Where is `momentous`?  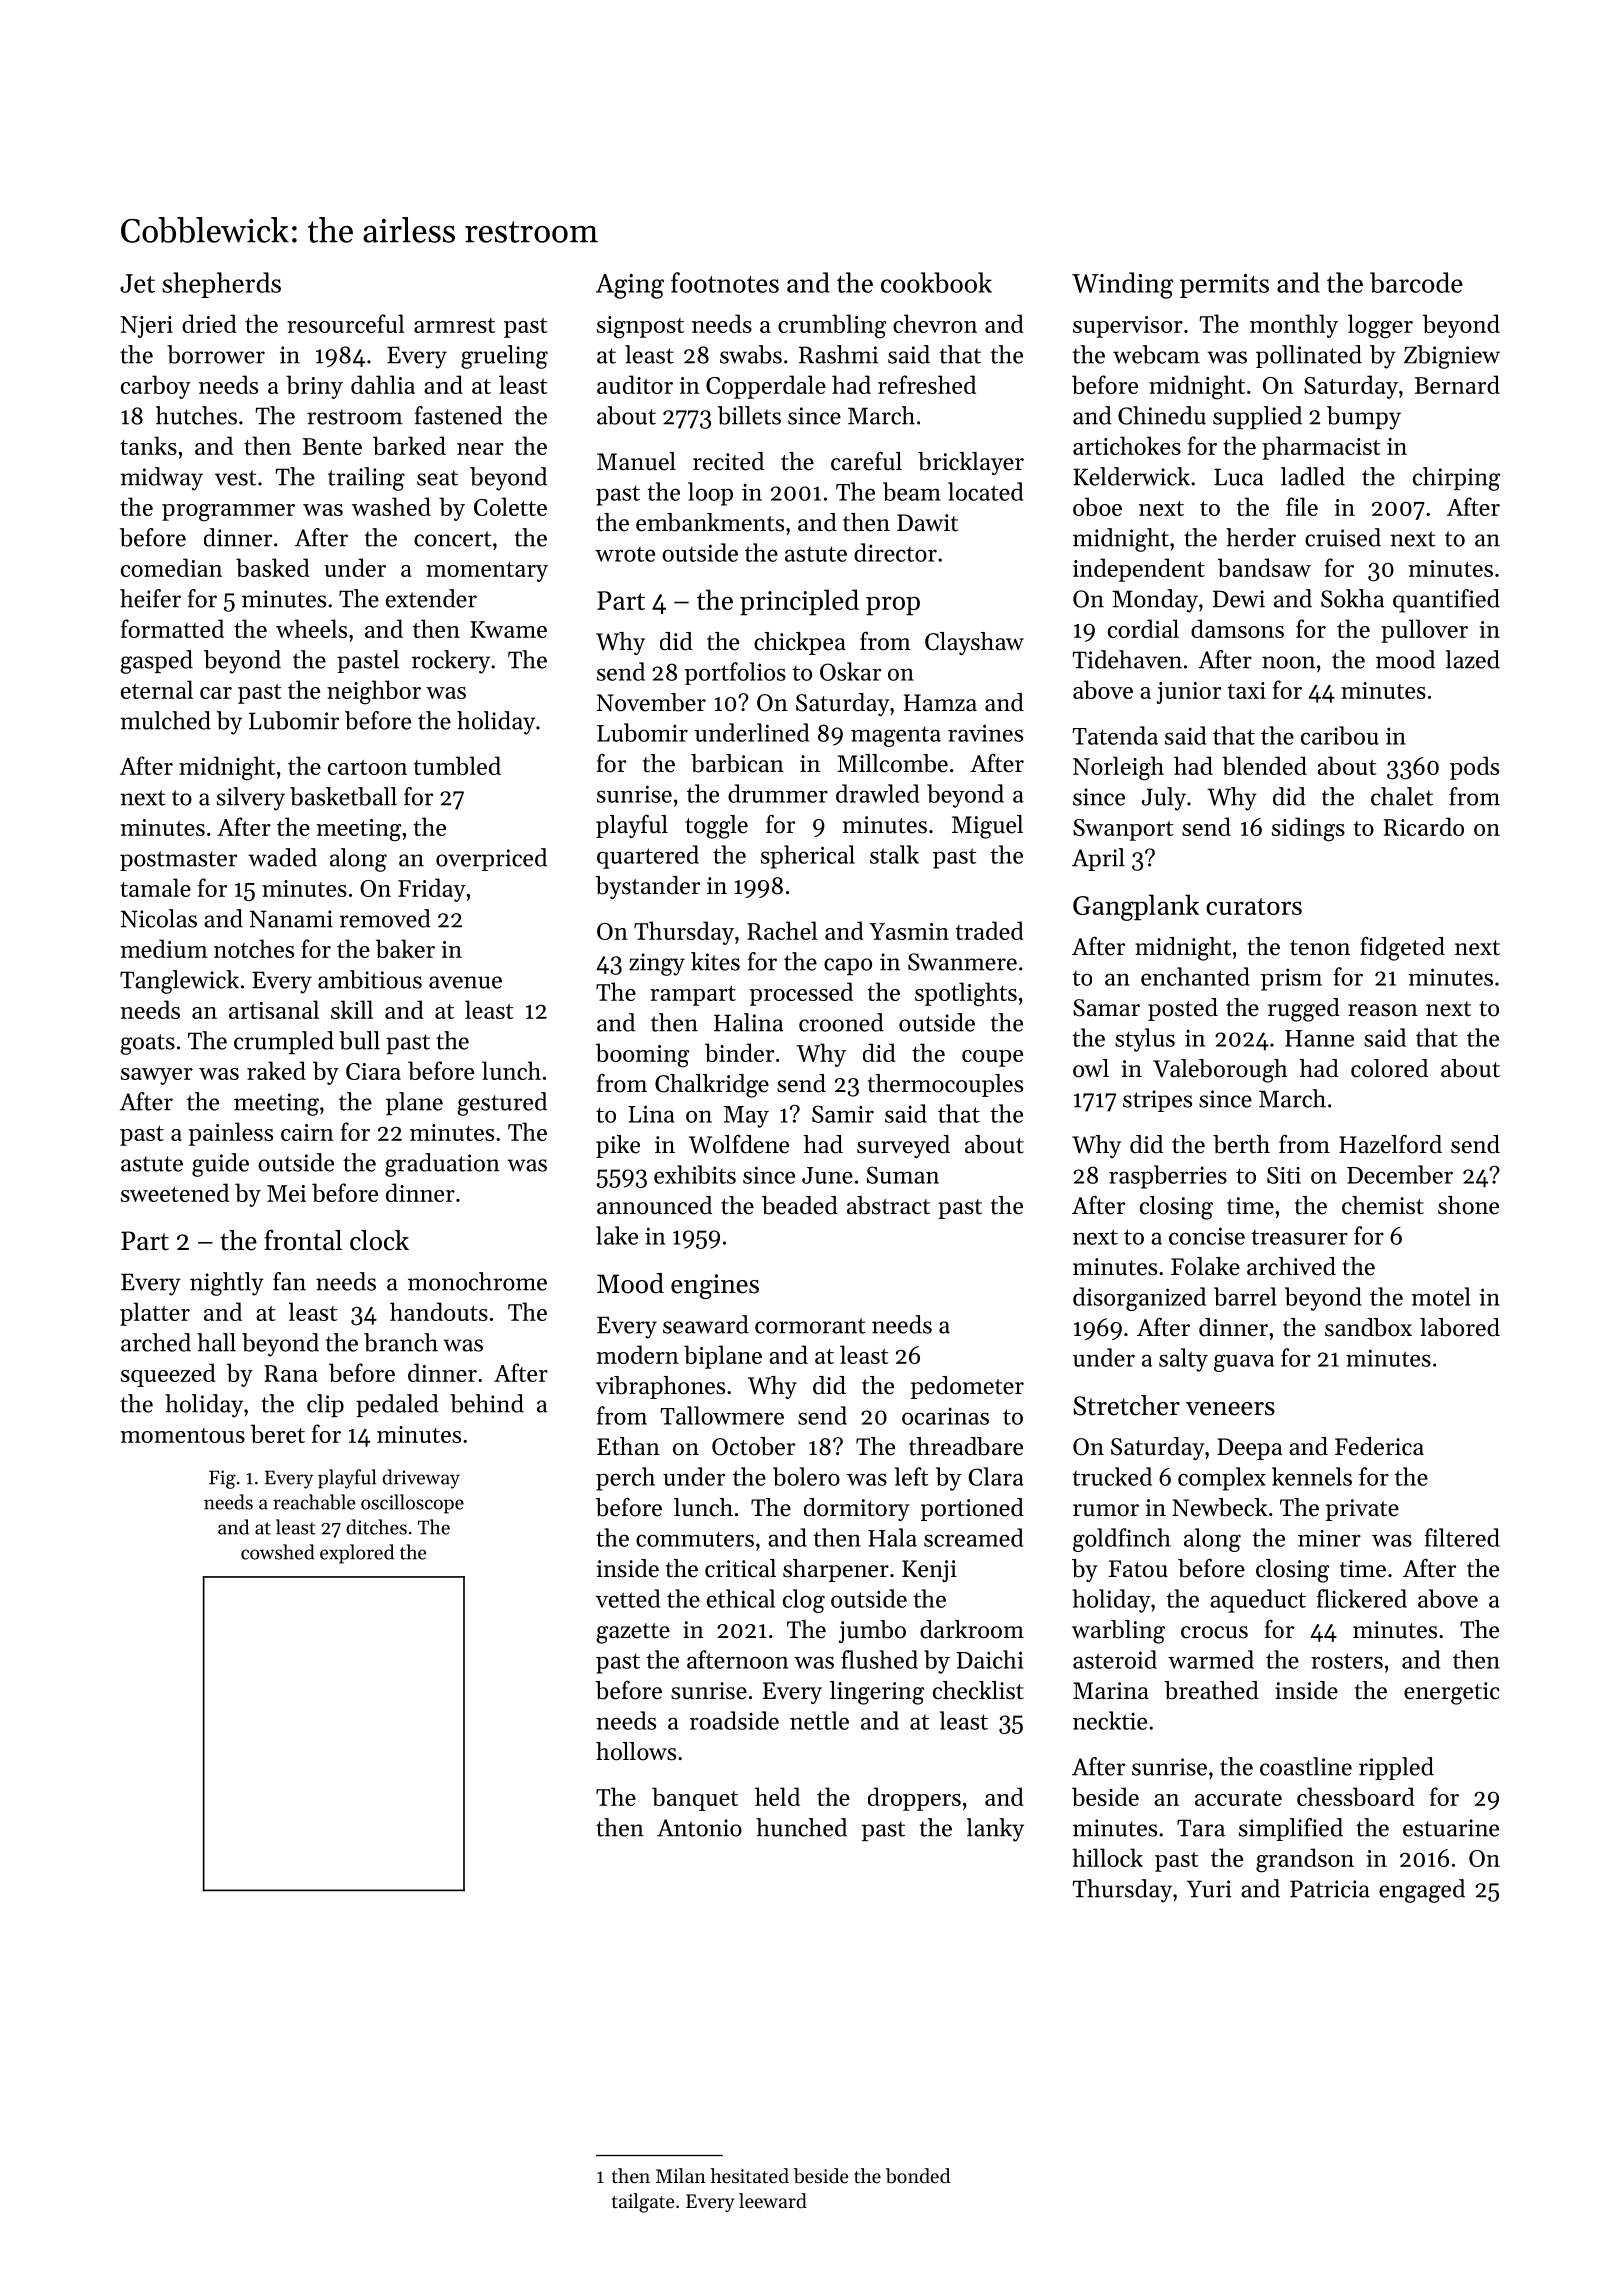
momentous is located at coordinates (182, 1435).
